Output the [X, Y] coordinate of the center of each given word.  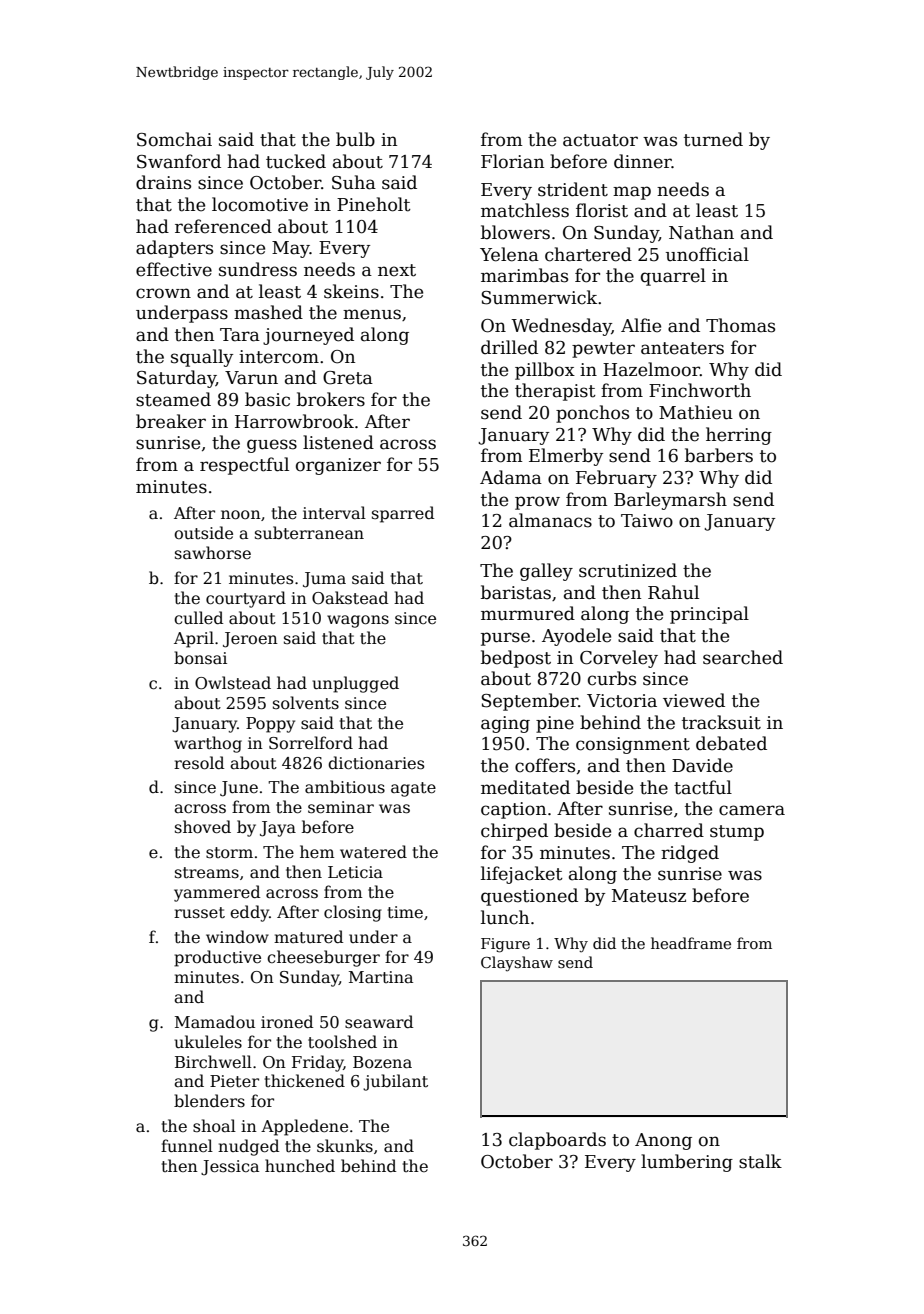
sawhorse [213, 552]
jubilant [395, 1082]
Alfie [641, 325]
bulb [355, 139]
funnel [187, 1145]
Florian [512, 161]
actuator [600, 140]
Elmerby [566, 457]
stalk [760, 1161]
